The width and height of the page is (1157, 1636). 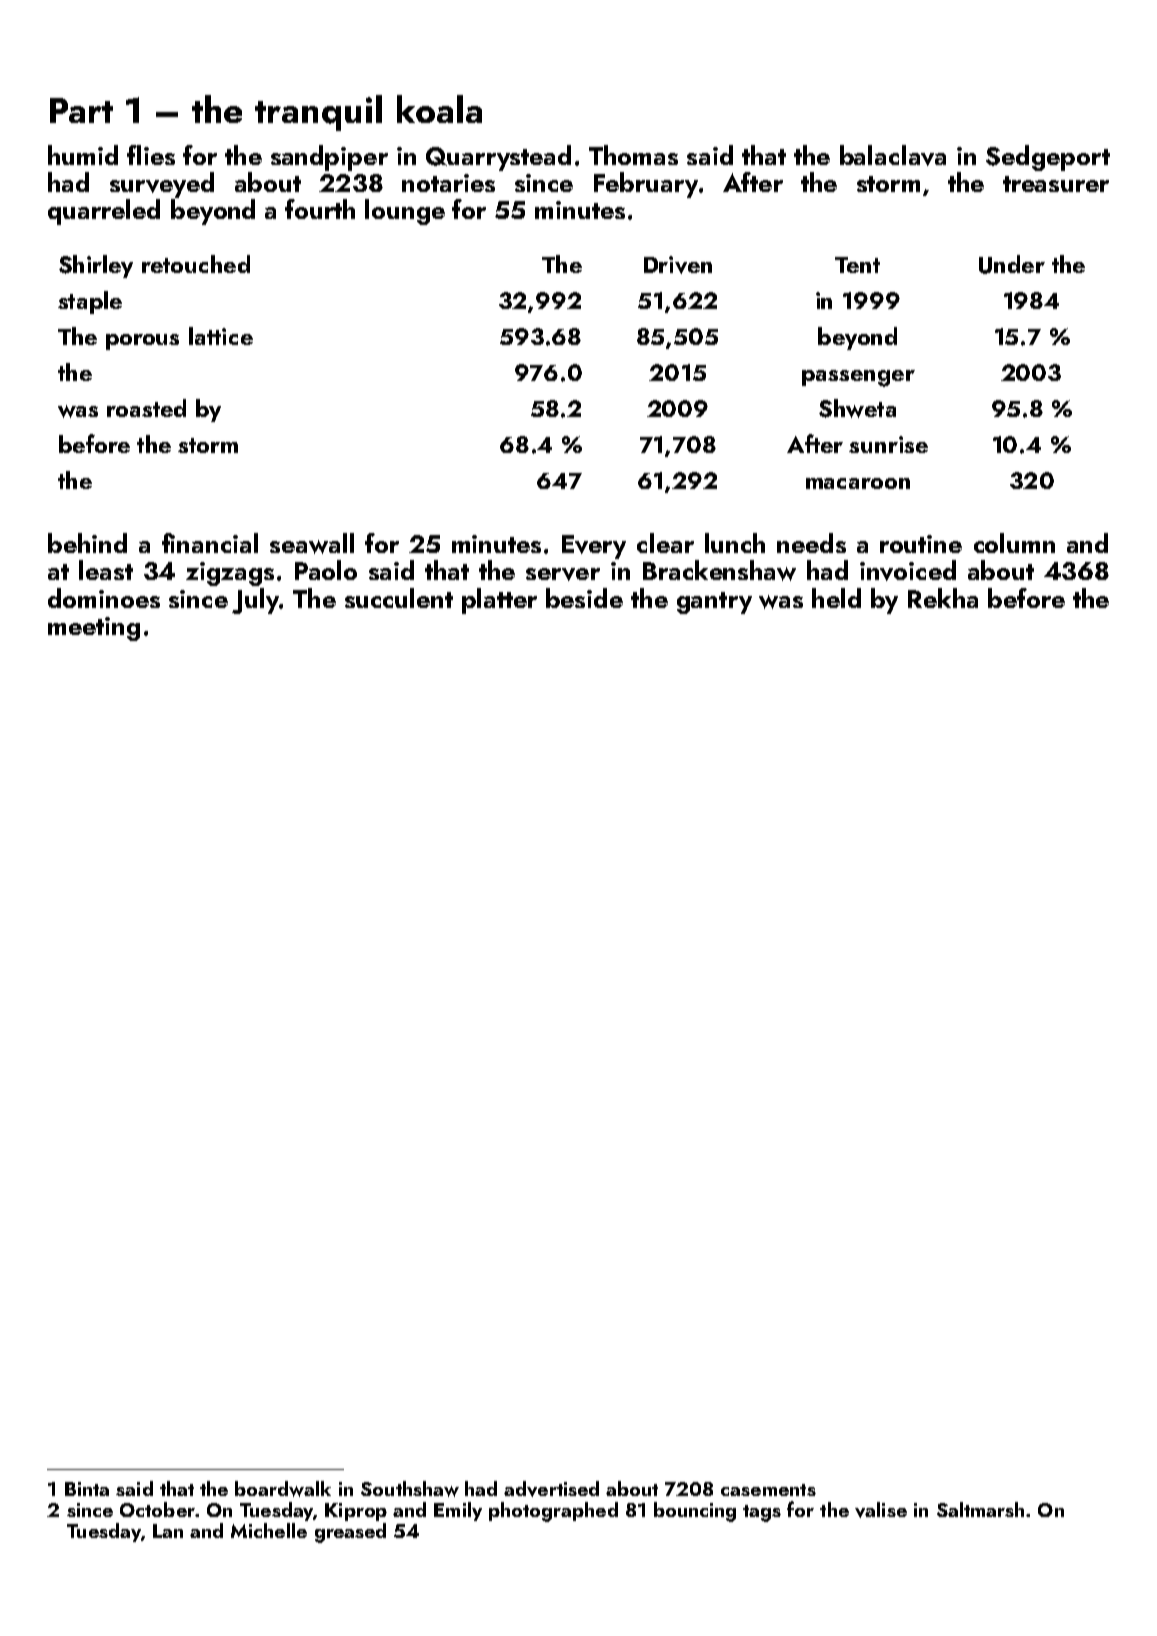 I want to click on clear, so click(x=665, y=543).
